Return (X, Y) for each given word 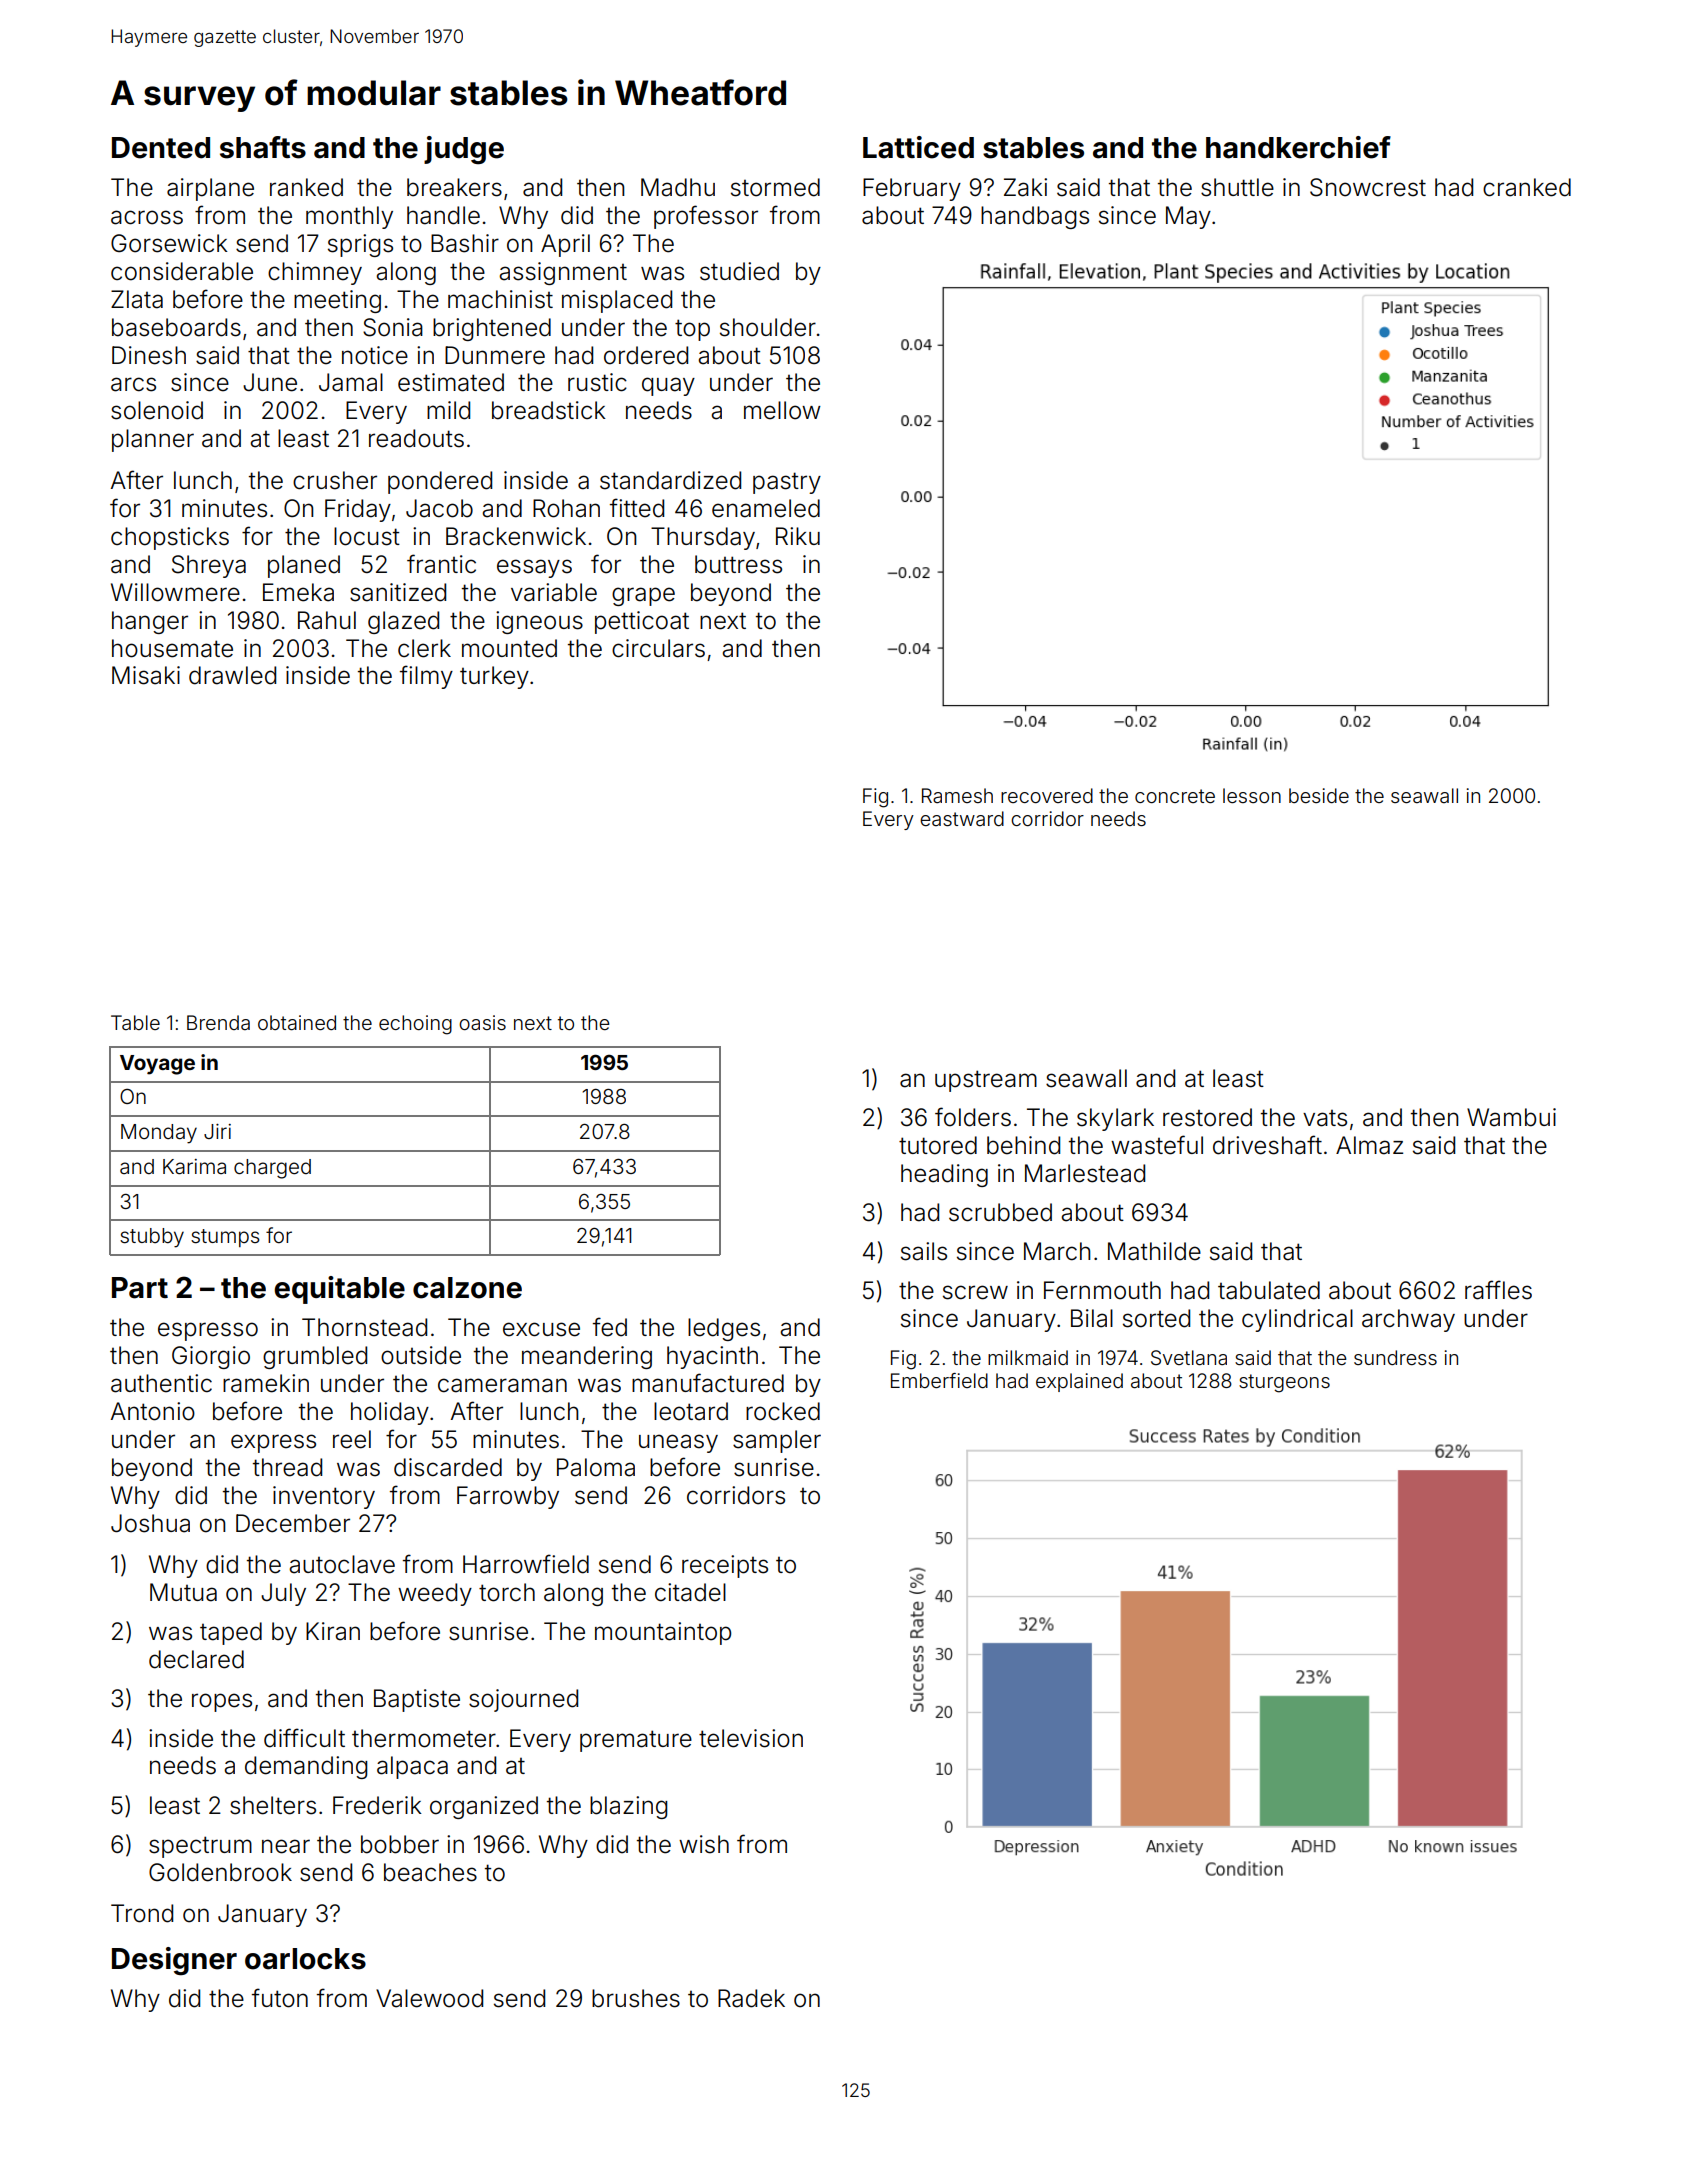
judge (464, 150)
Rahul (327, 620)
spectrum (200, 1847)
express (273, 1443)
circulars (658, 648)
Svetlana (1189, 1358)
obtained (297, 1023)
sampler (777, 1441)
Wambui (1511, 1117)
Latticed (918, 147)
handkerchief (1298, 147)
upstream (986, 1081)
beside (1319, 795)
